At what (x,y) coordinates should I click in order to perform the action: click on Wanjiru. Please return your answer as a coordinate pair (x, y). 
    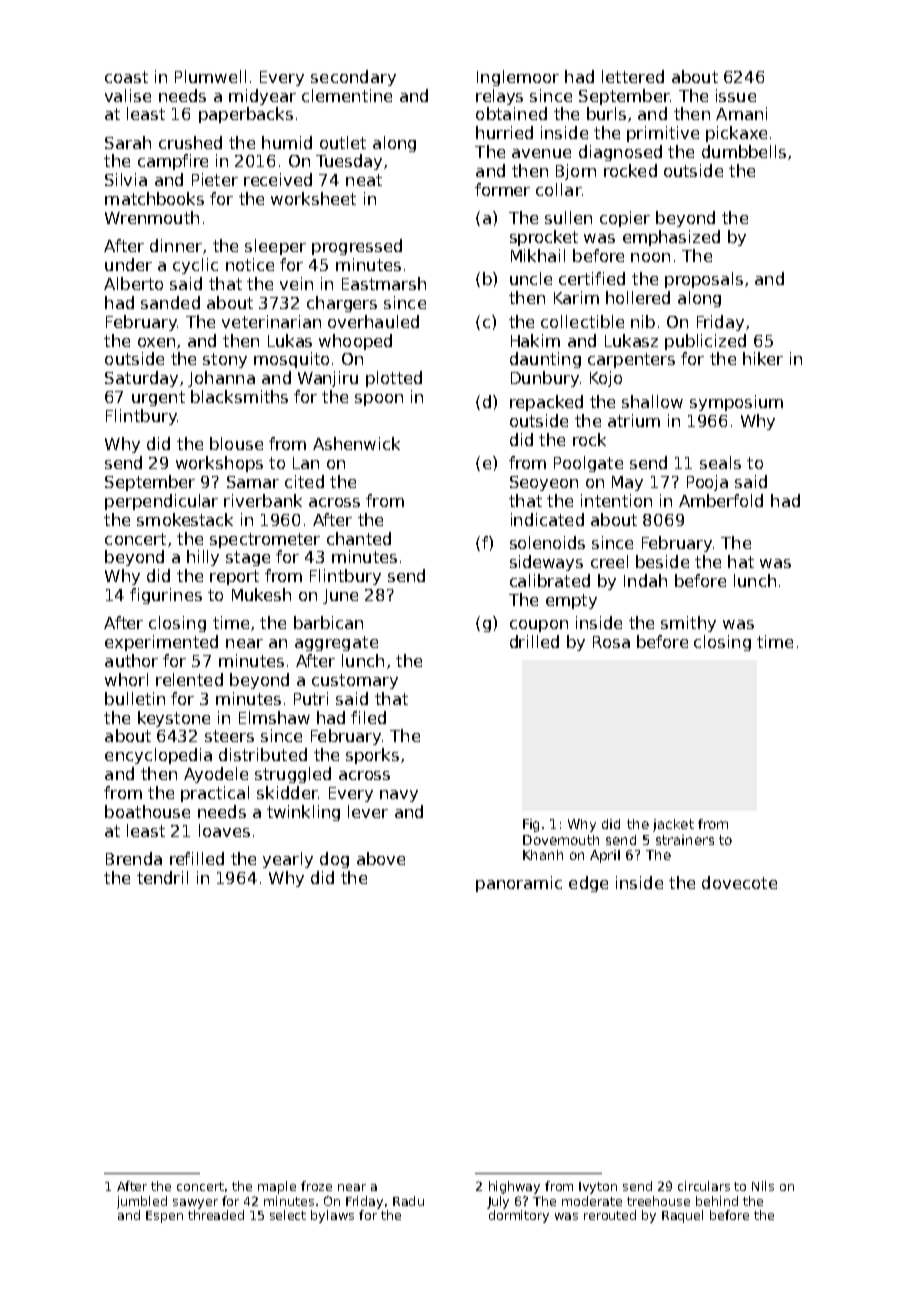
    Looking at the image, I should click on (328, 379).
